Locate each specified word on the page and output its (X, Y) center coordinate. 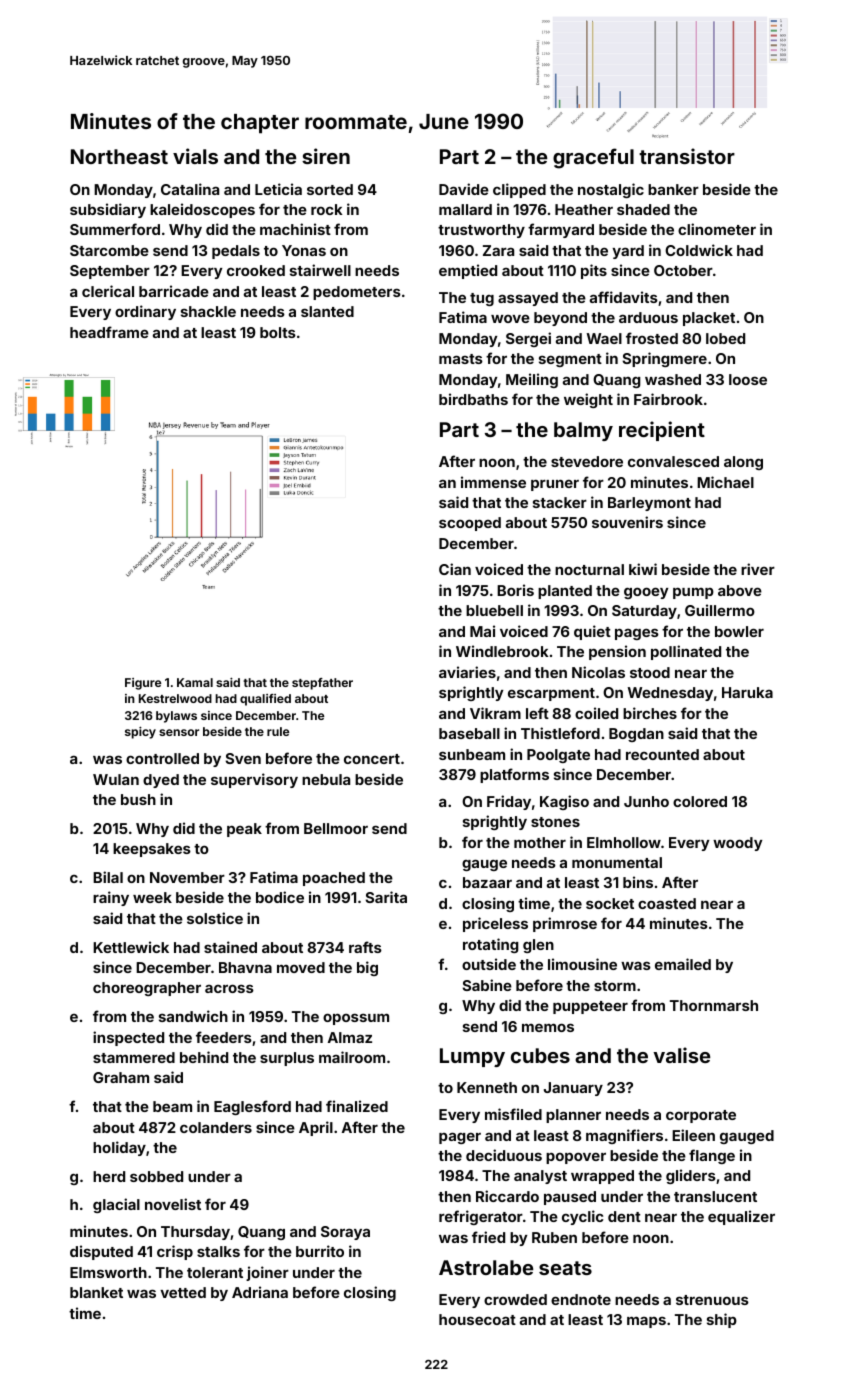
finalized (357, 1106)
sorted (330, 189)
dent (624, 1216)
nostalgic (611, 190)
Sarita (386, 897)
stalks (218, 1251)
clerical (108, 291)
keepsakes (152, 850)
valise (681, 1055)
